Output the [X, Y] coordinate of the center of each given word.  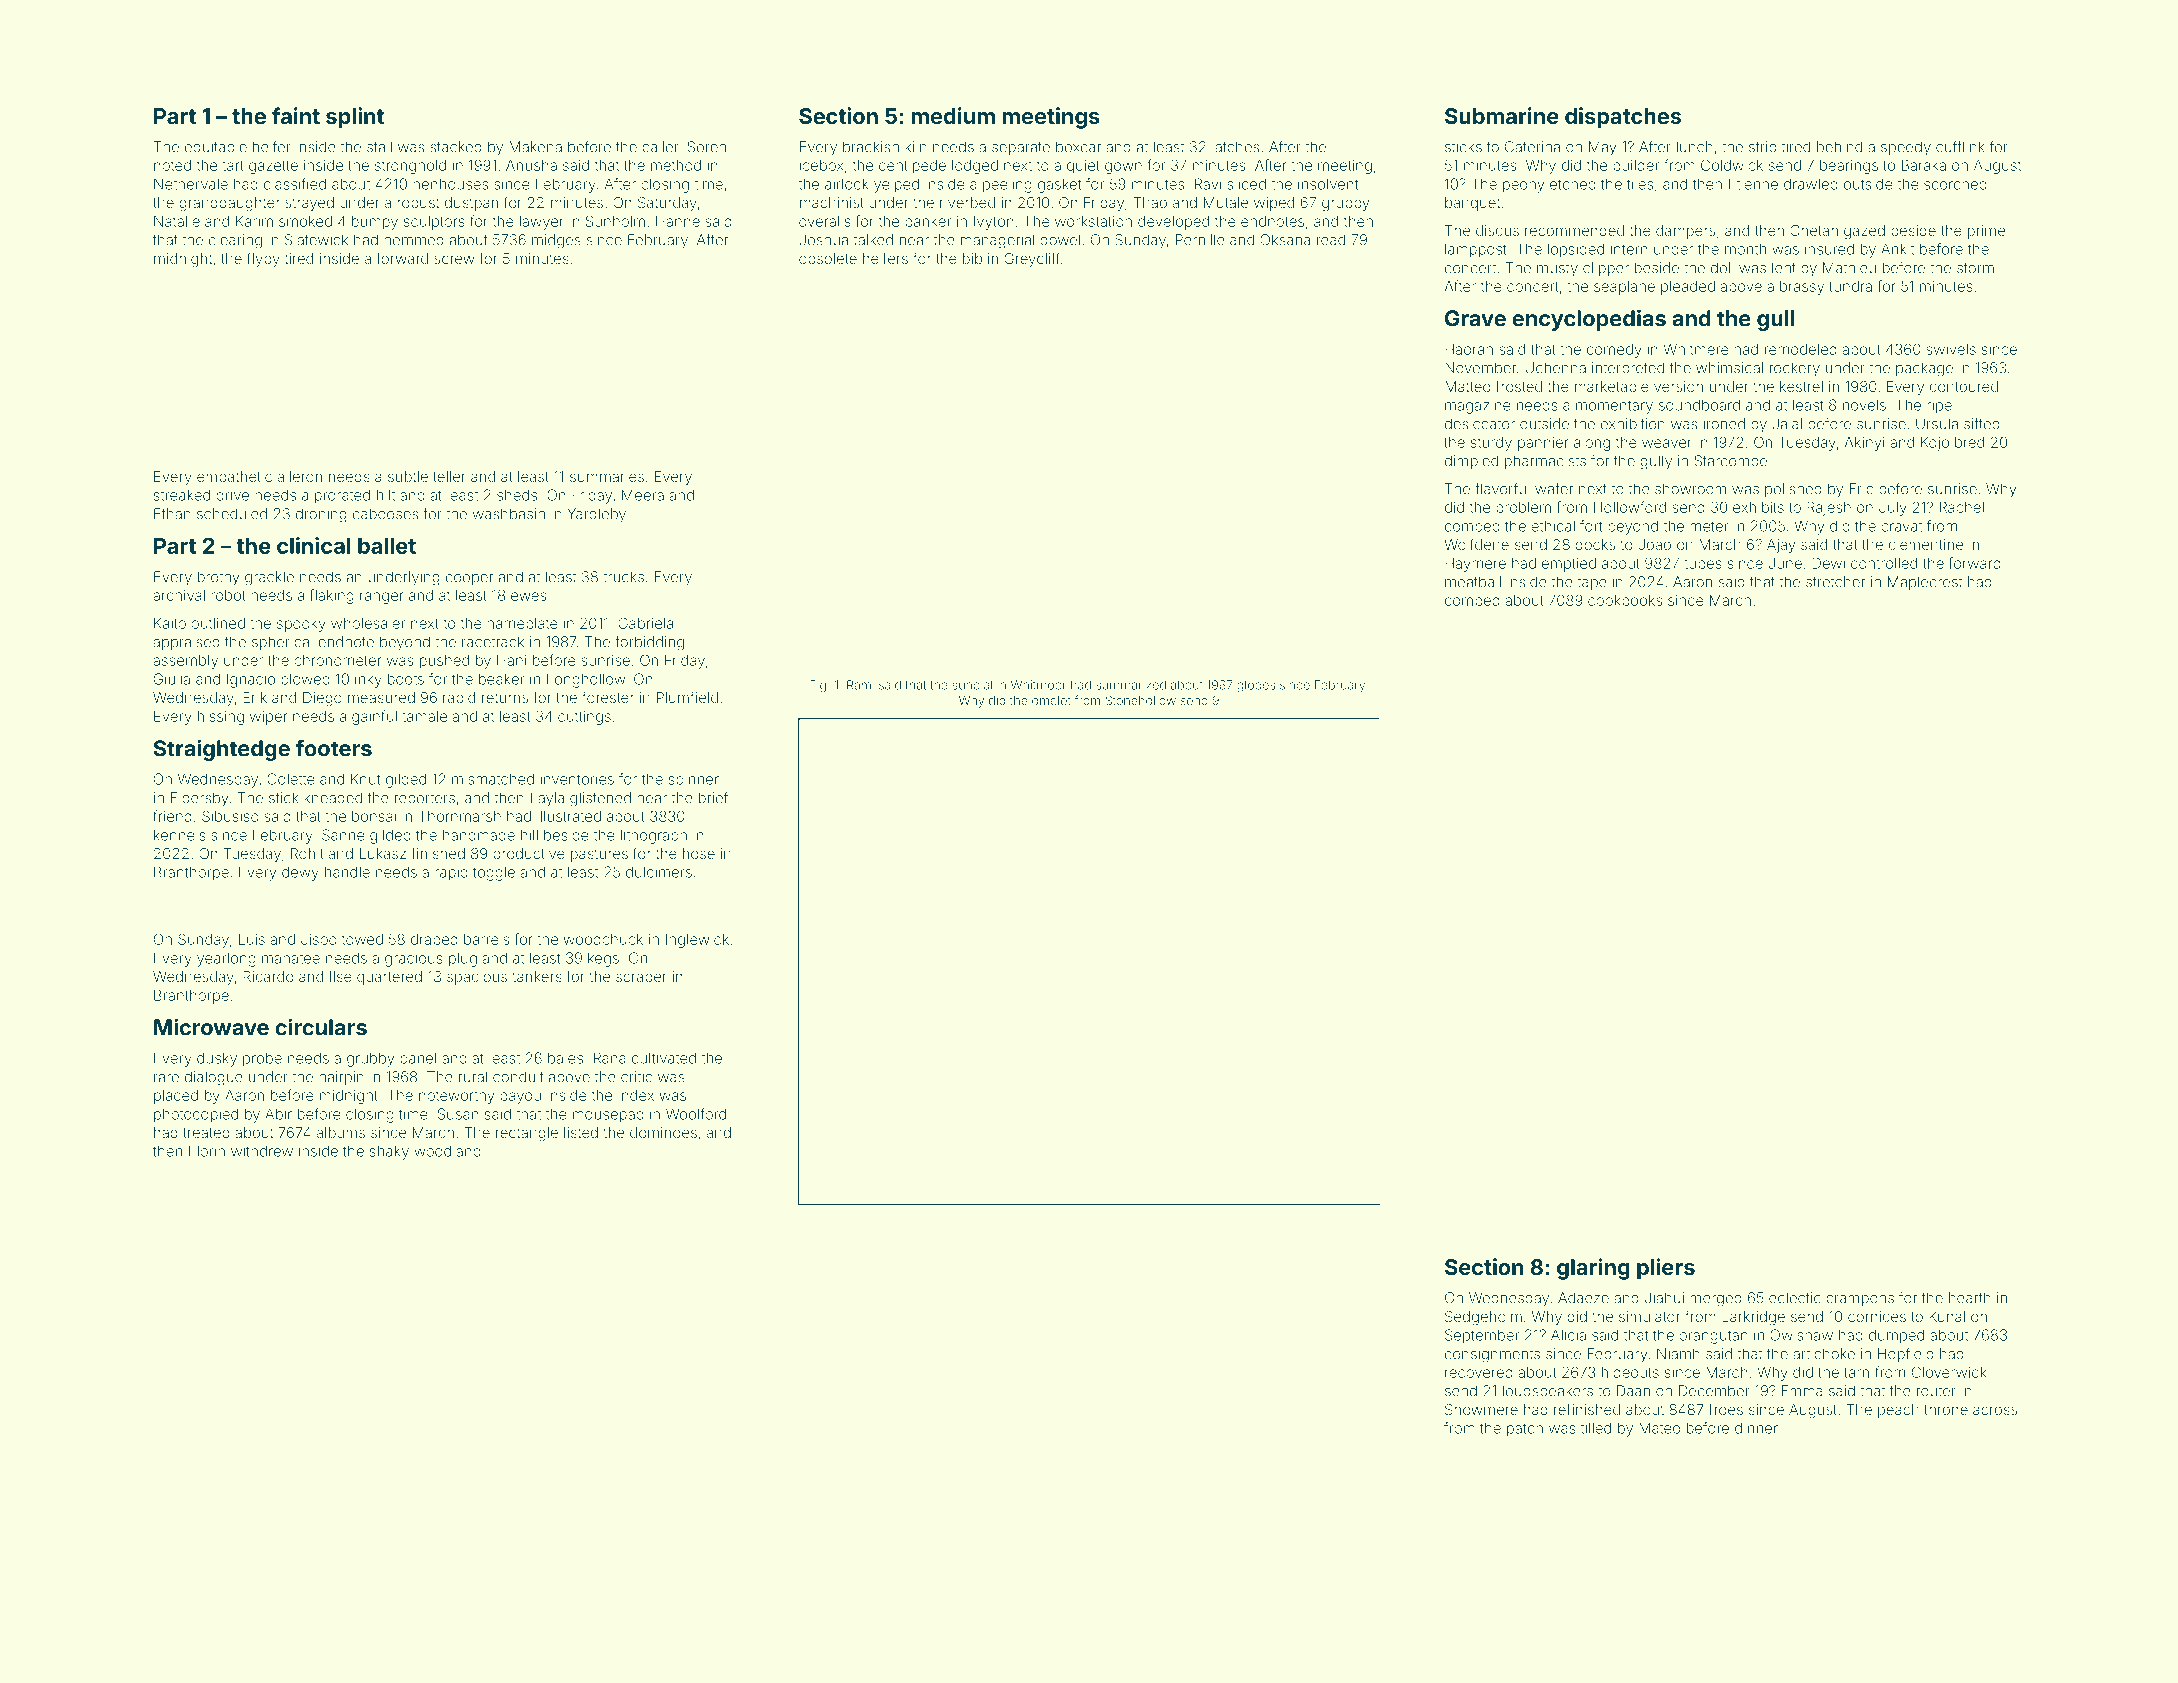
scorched [1955, 184]
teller [449, 476]
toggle [494, 873]
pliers [1666, 1269]
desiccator [1480, 424]
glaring [1593, 1269]
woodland [447, 1151]
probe [262, 1059]
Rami [860, 685]
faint [296, 115]
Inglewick [697, 941]
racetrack [493, 642]
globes [1256, 686]
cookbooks [1625, 600]
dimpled [1471, 462]
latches [1235, 147]
